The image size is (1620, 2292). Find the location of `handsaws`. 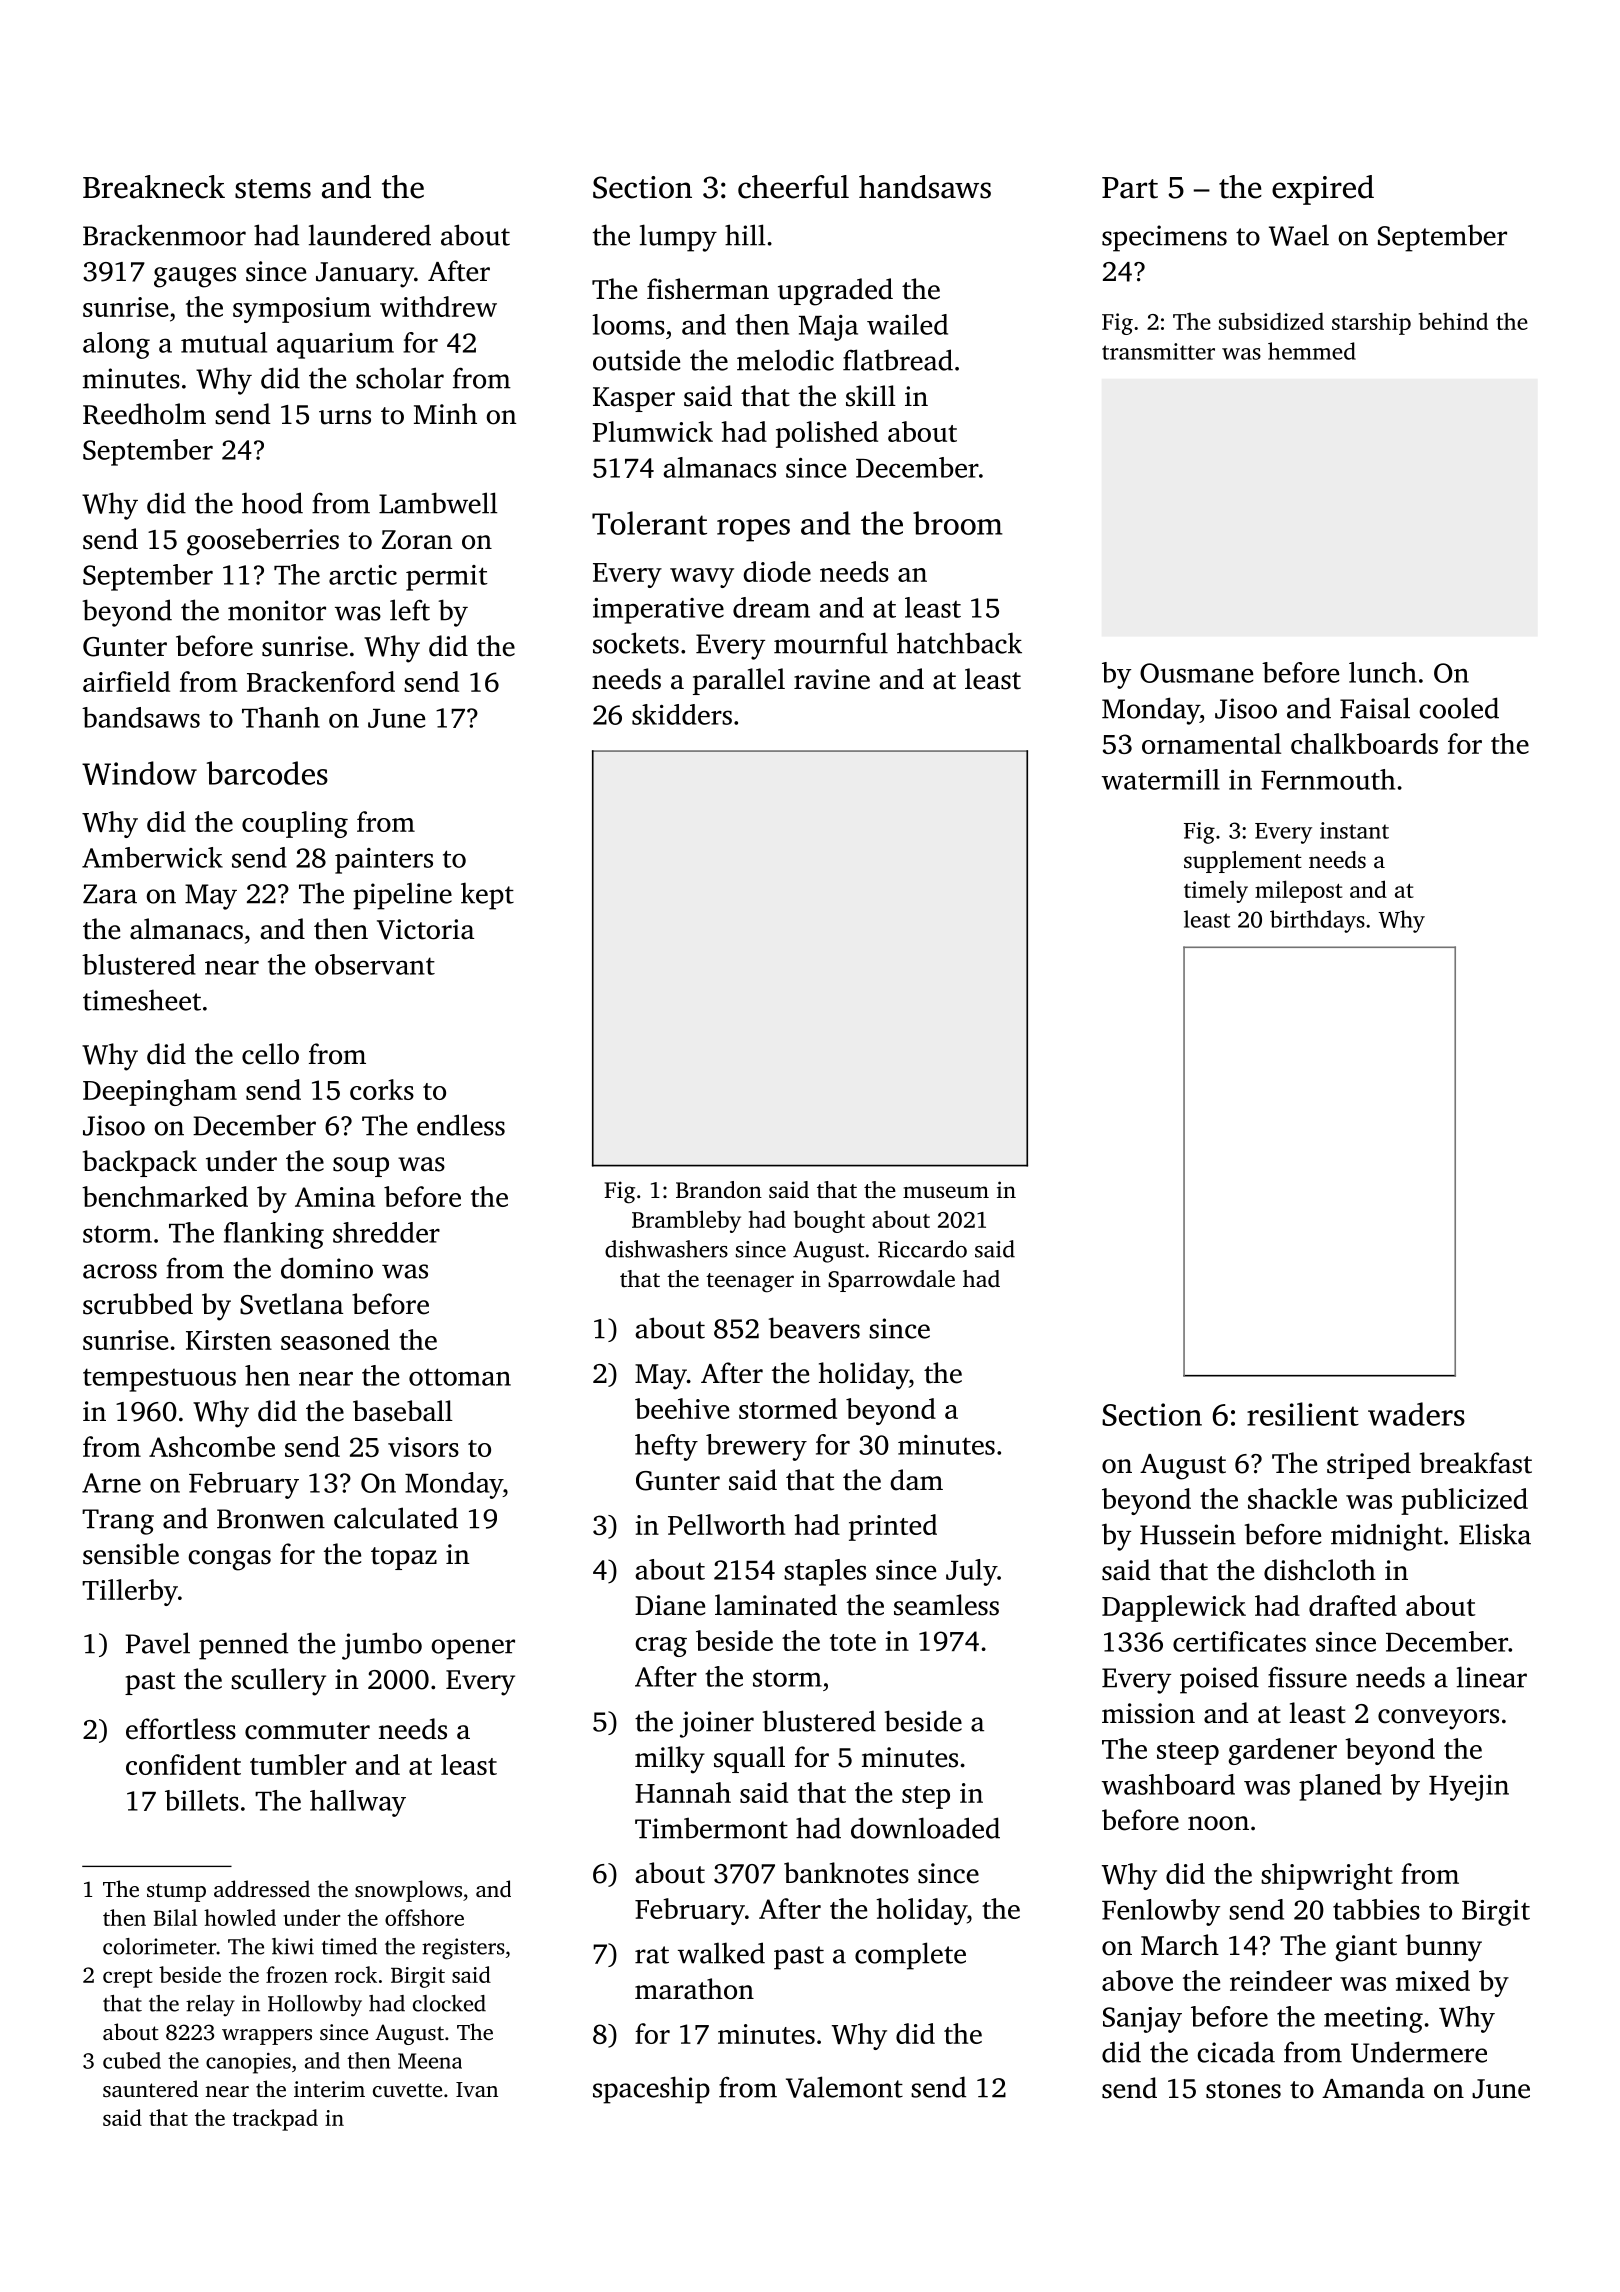

handsaws is located at coordinates (925, 187).
